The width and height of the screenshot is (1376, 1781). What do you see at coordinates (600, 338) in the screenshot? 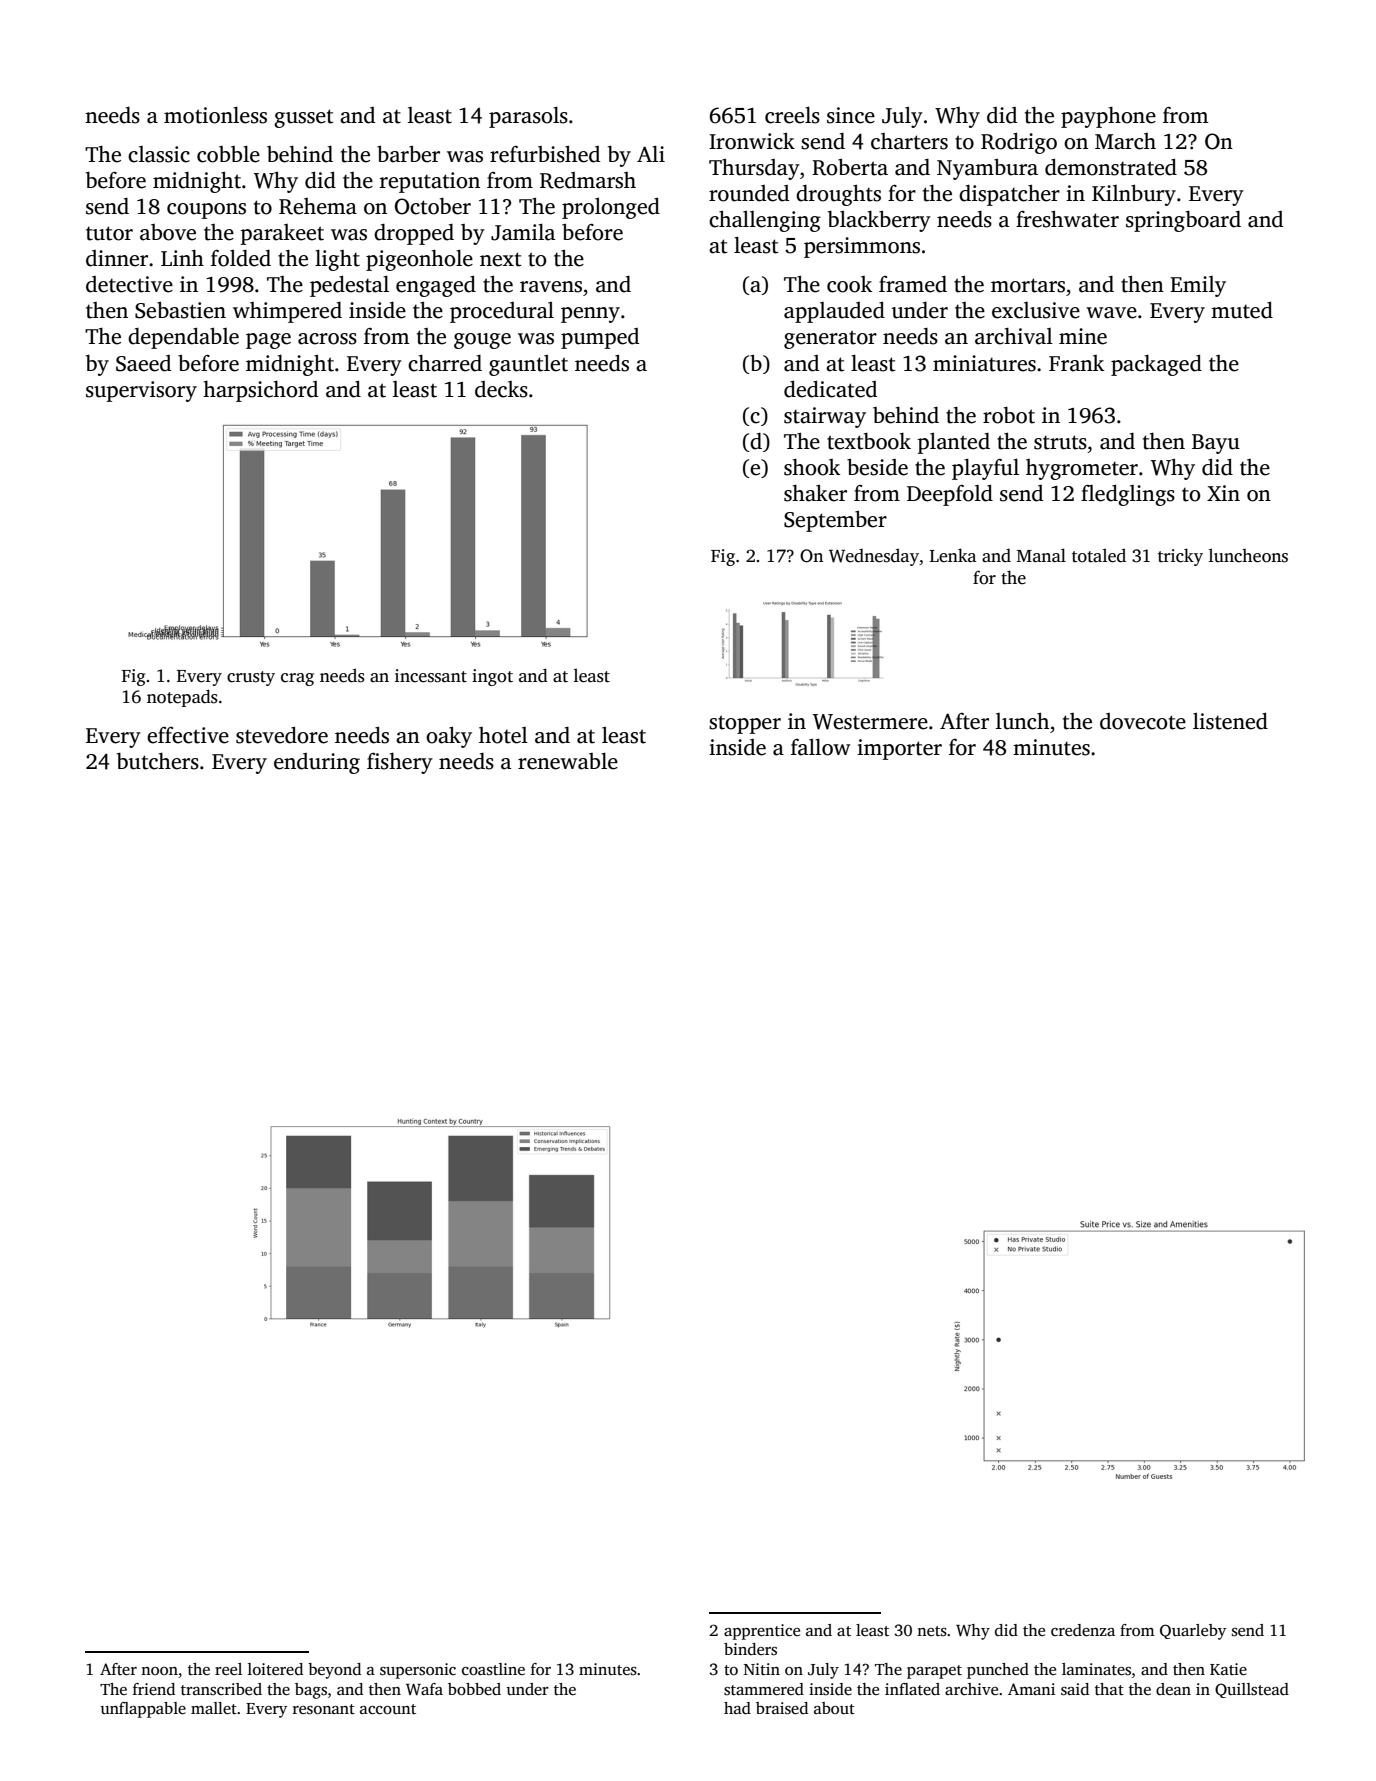
I see `pumped` at bounding box center [600, 338].
